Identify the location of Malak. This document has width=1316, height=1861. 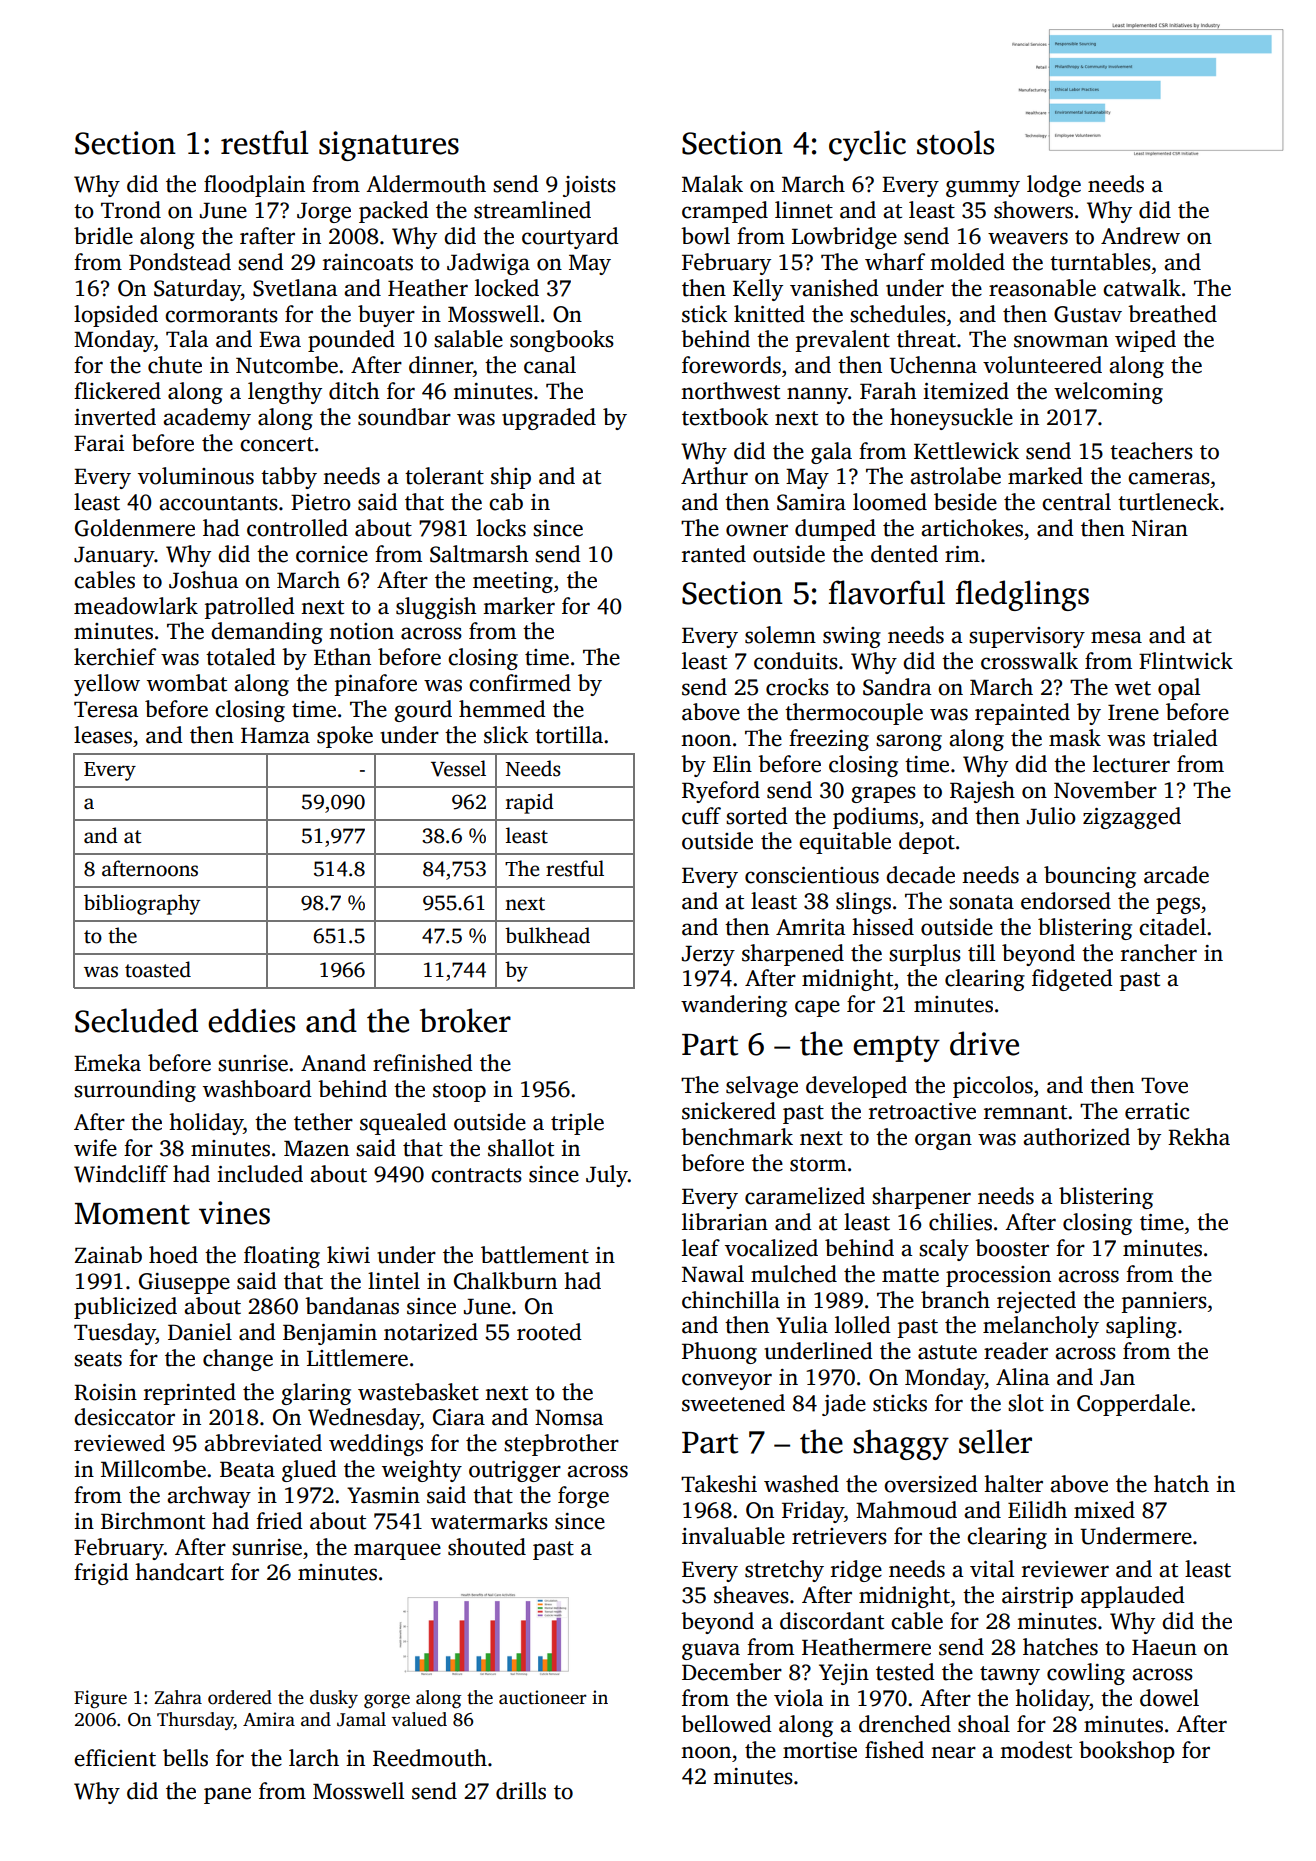
(712, 184).
